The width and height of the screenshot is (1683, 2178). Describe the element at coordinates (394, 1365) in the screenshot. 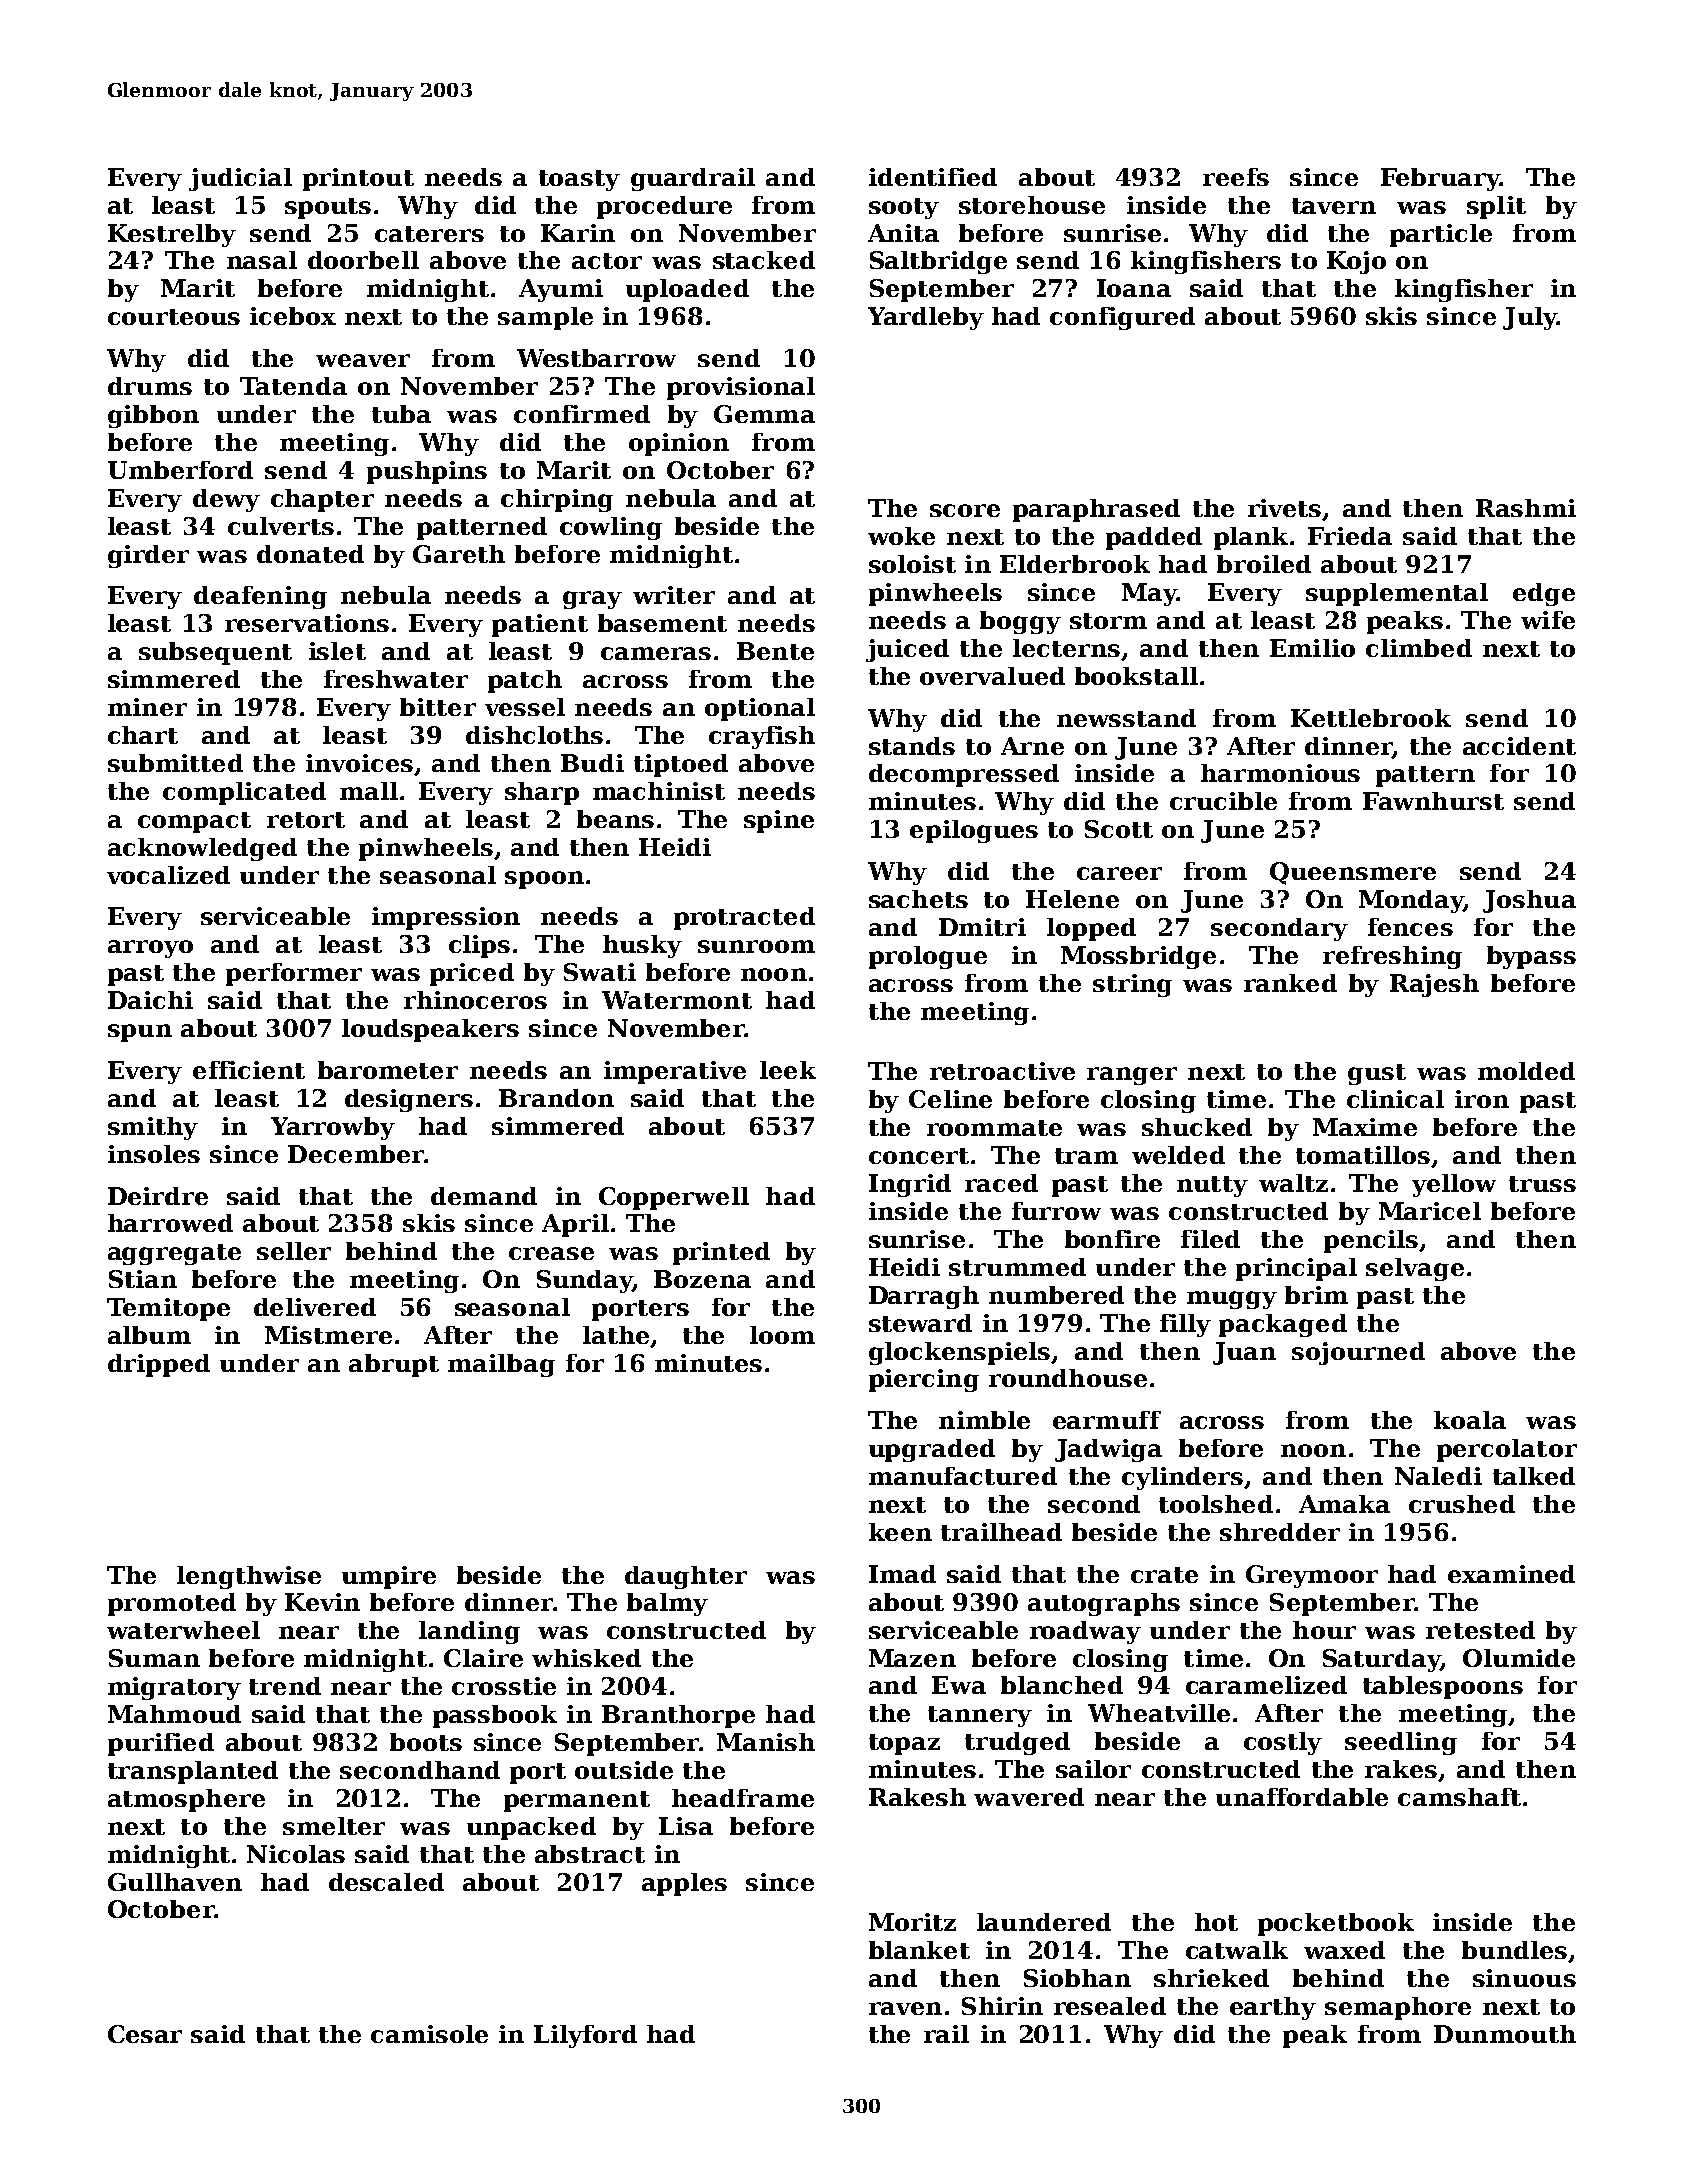

I see `abrupt` at that location.
